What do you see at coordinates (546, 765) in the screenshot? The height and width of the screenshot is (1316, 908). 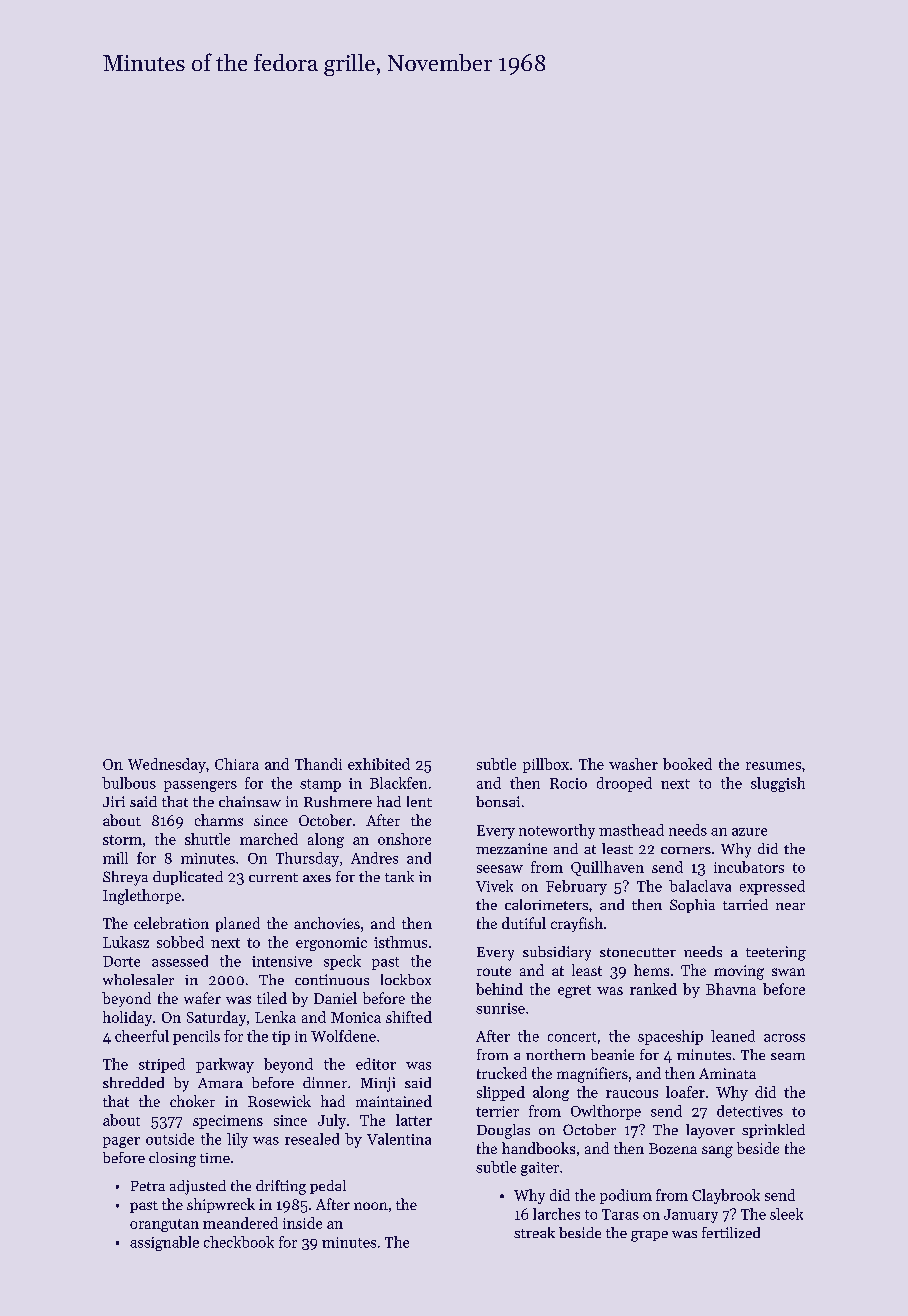 I see `pillbox` at bounding box center [546, 765].
